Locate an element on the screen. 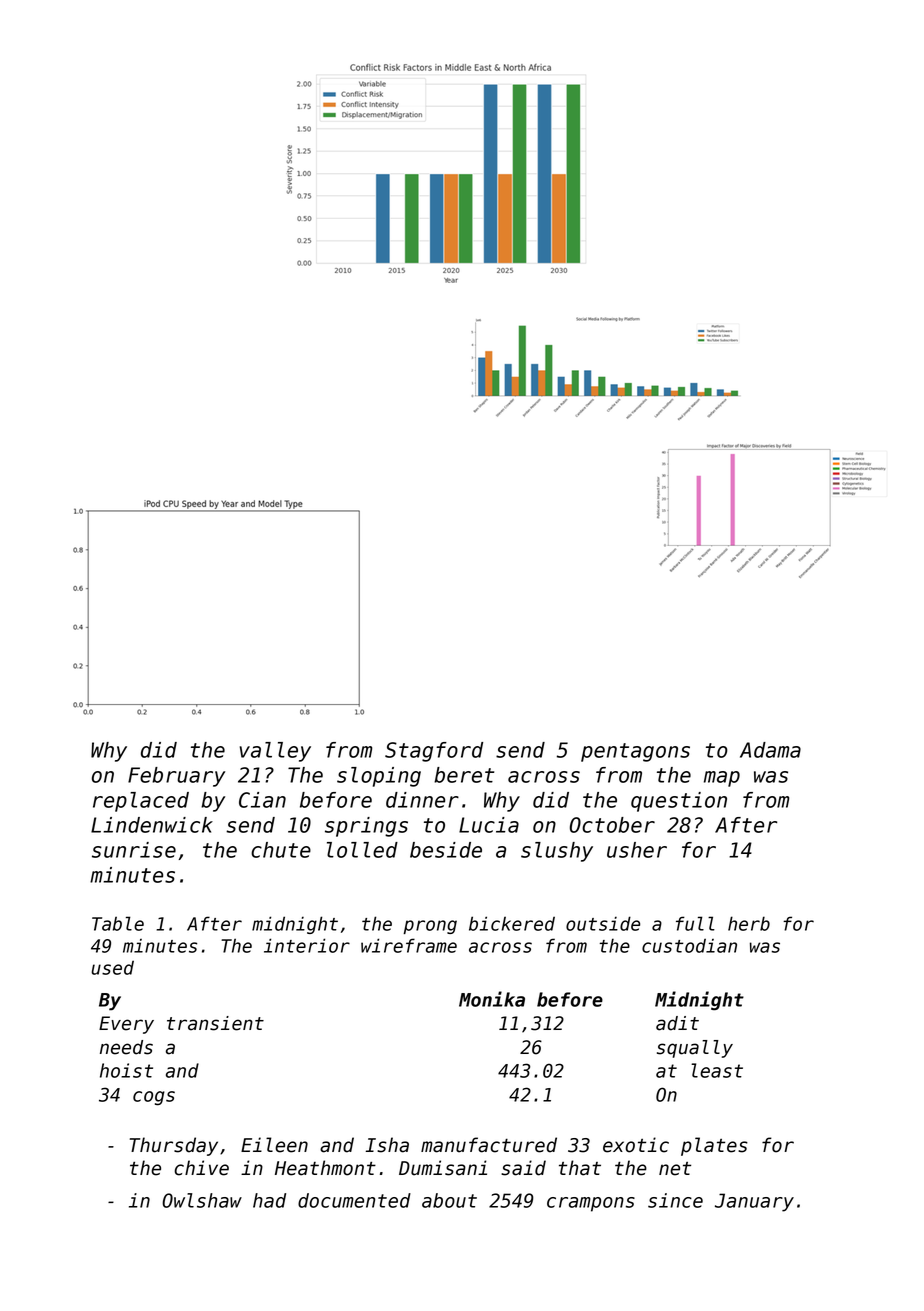 This screenshot has height=1311, width=924. herb is located at coordinates (749, 923).
